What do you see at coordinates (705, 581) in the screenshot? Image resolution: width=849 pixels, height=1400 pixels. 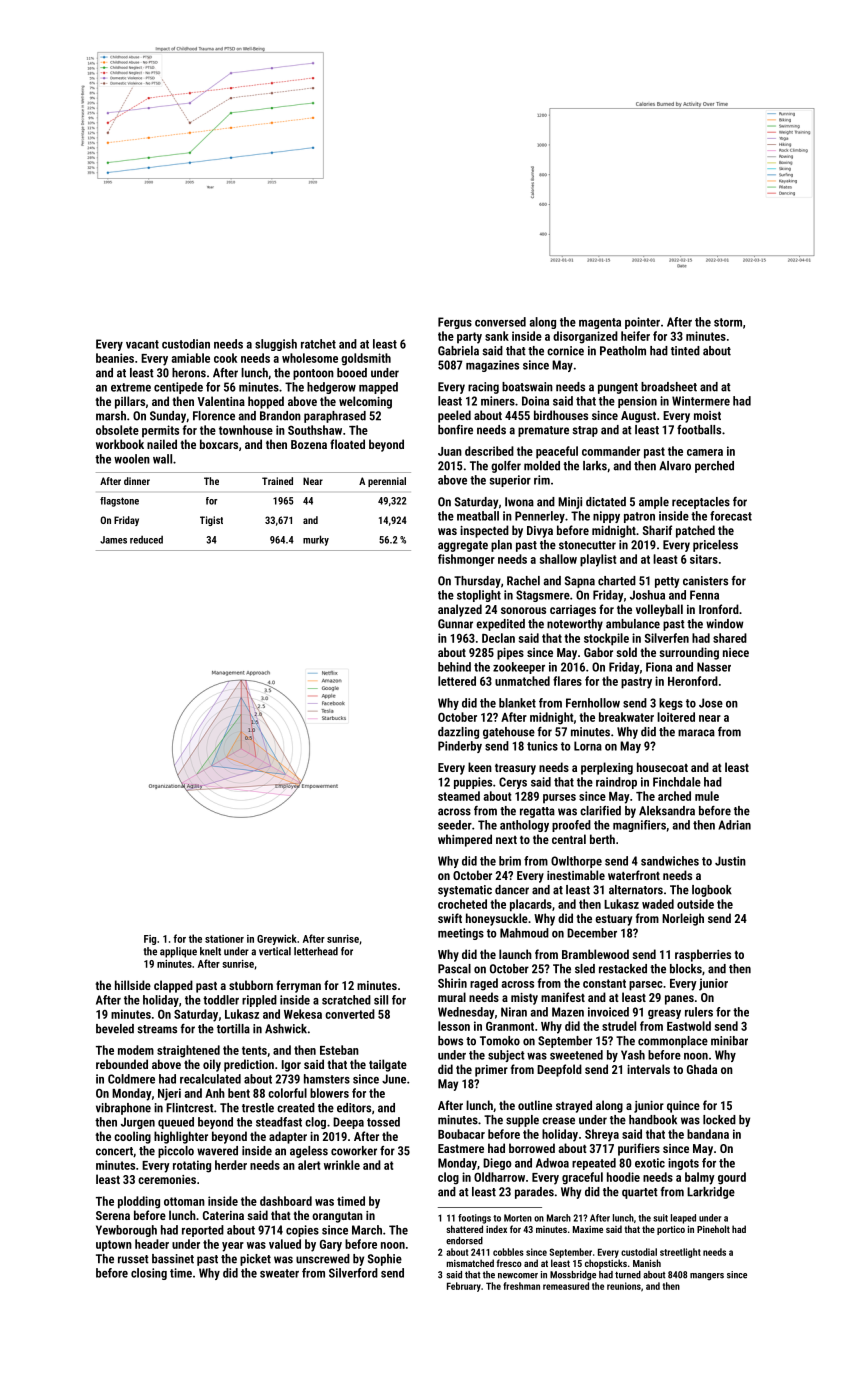 I see `canisters` at bounding box center [705, 581].
